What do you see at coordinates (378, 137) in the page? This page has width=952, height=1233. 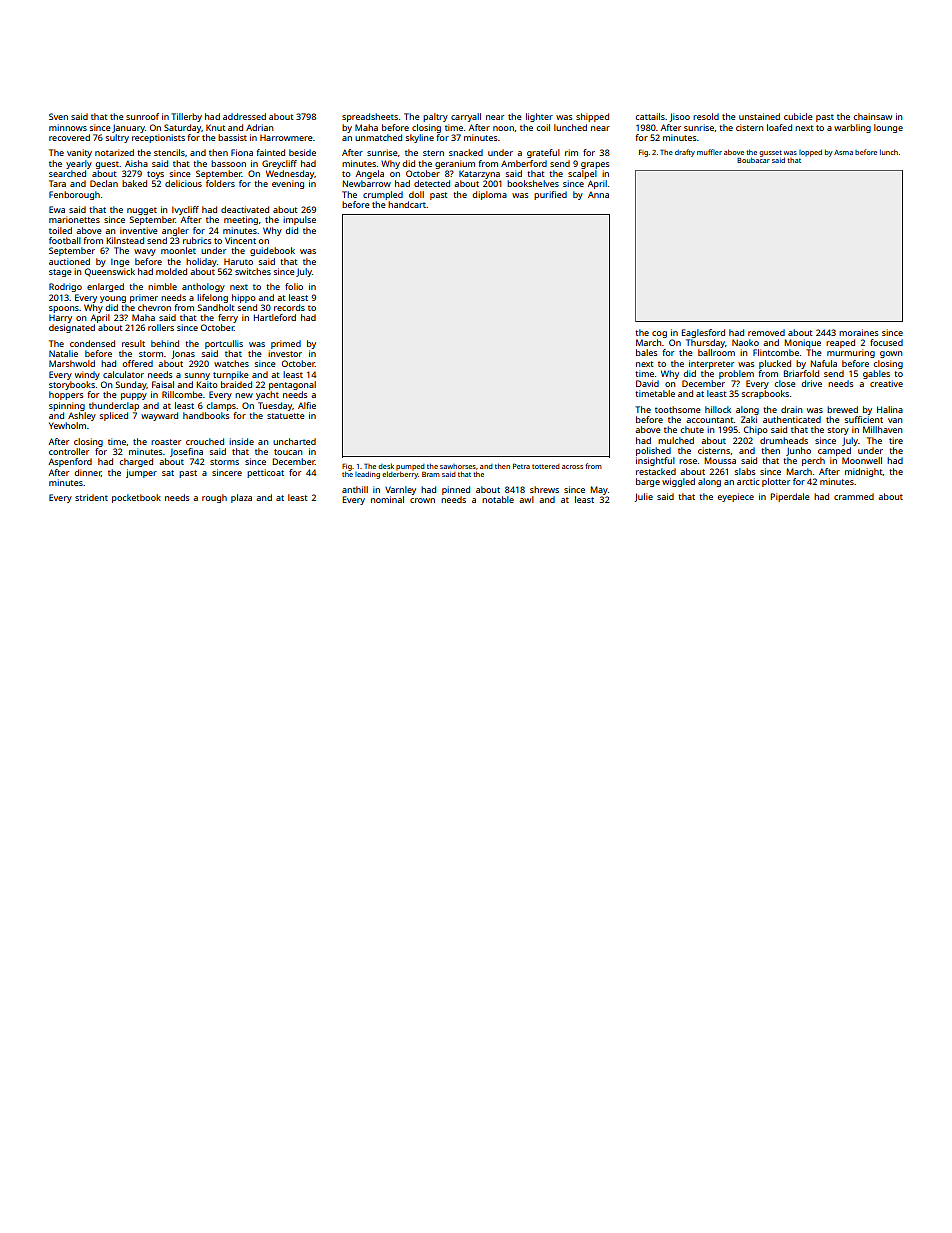 I see `unmatched` at bounding box center [378, 137].
